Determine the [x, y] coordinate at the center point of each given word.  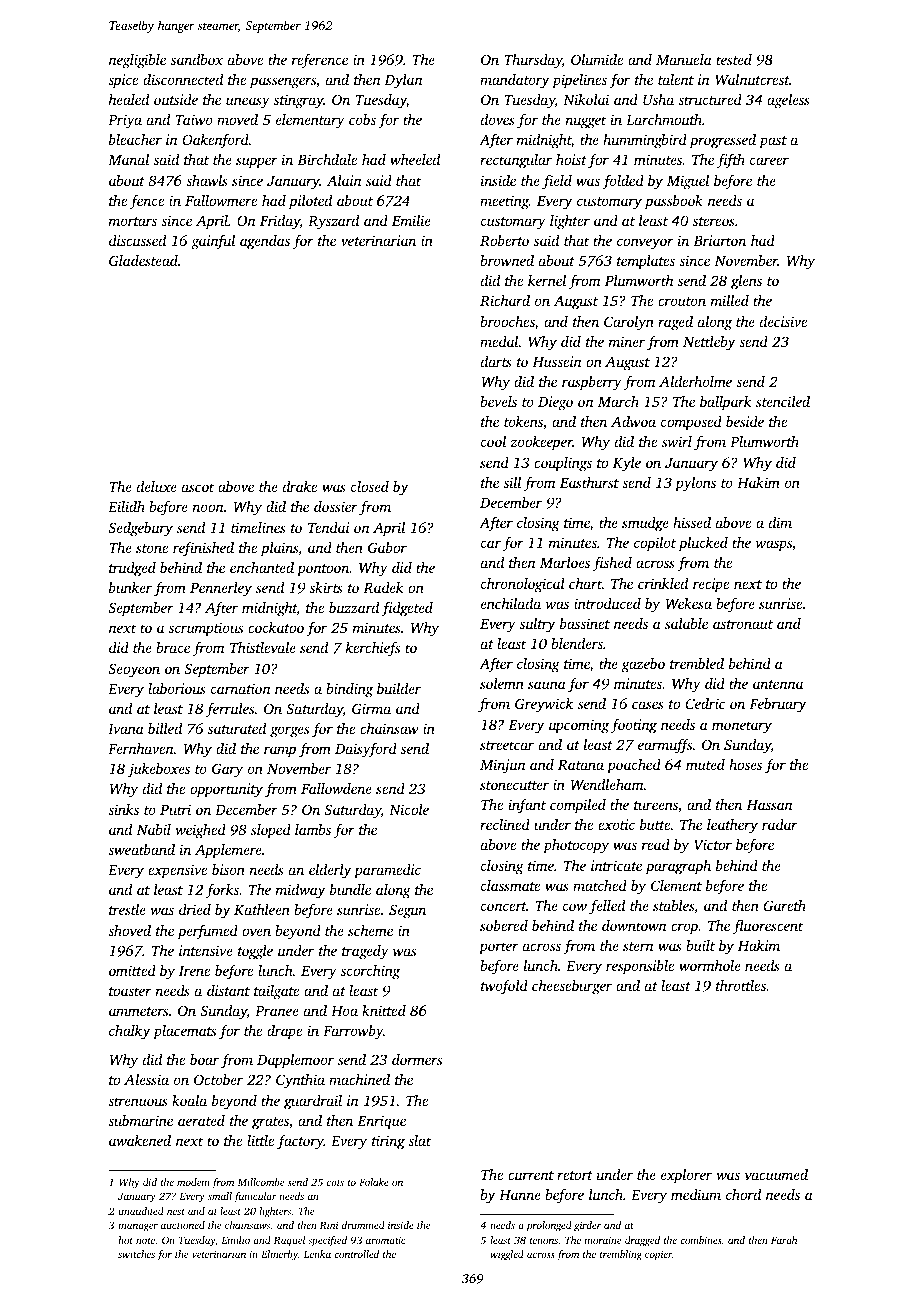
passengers [283, 83]
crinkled [663, 583]
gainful [213, 242]
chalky [129, 1032]
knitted [384, 1010]
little [260, 1140]
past [773, 142]
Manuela [684, 59]
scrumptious [206, 629]
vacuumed [776, 1174]
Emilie [411, 220]
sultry [537, 625]
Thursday [533, 61]
